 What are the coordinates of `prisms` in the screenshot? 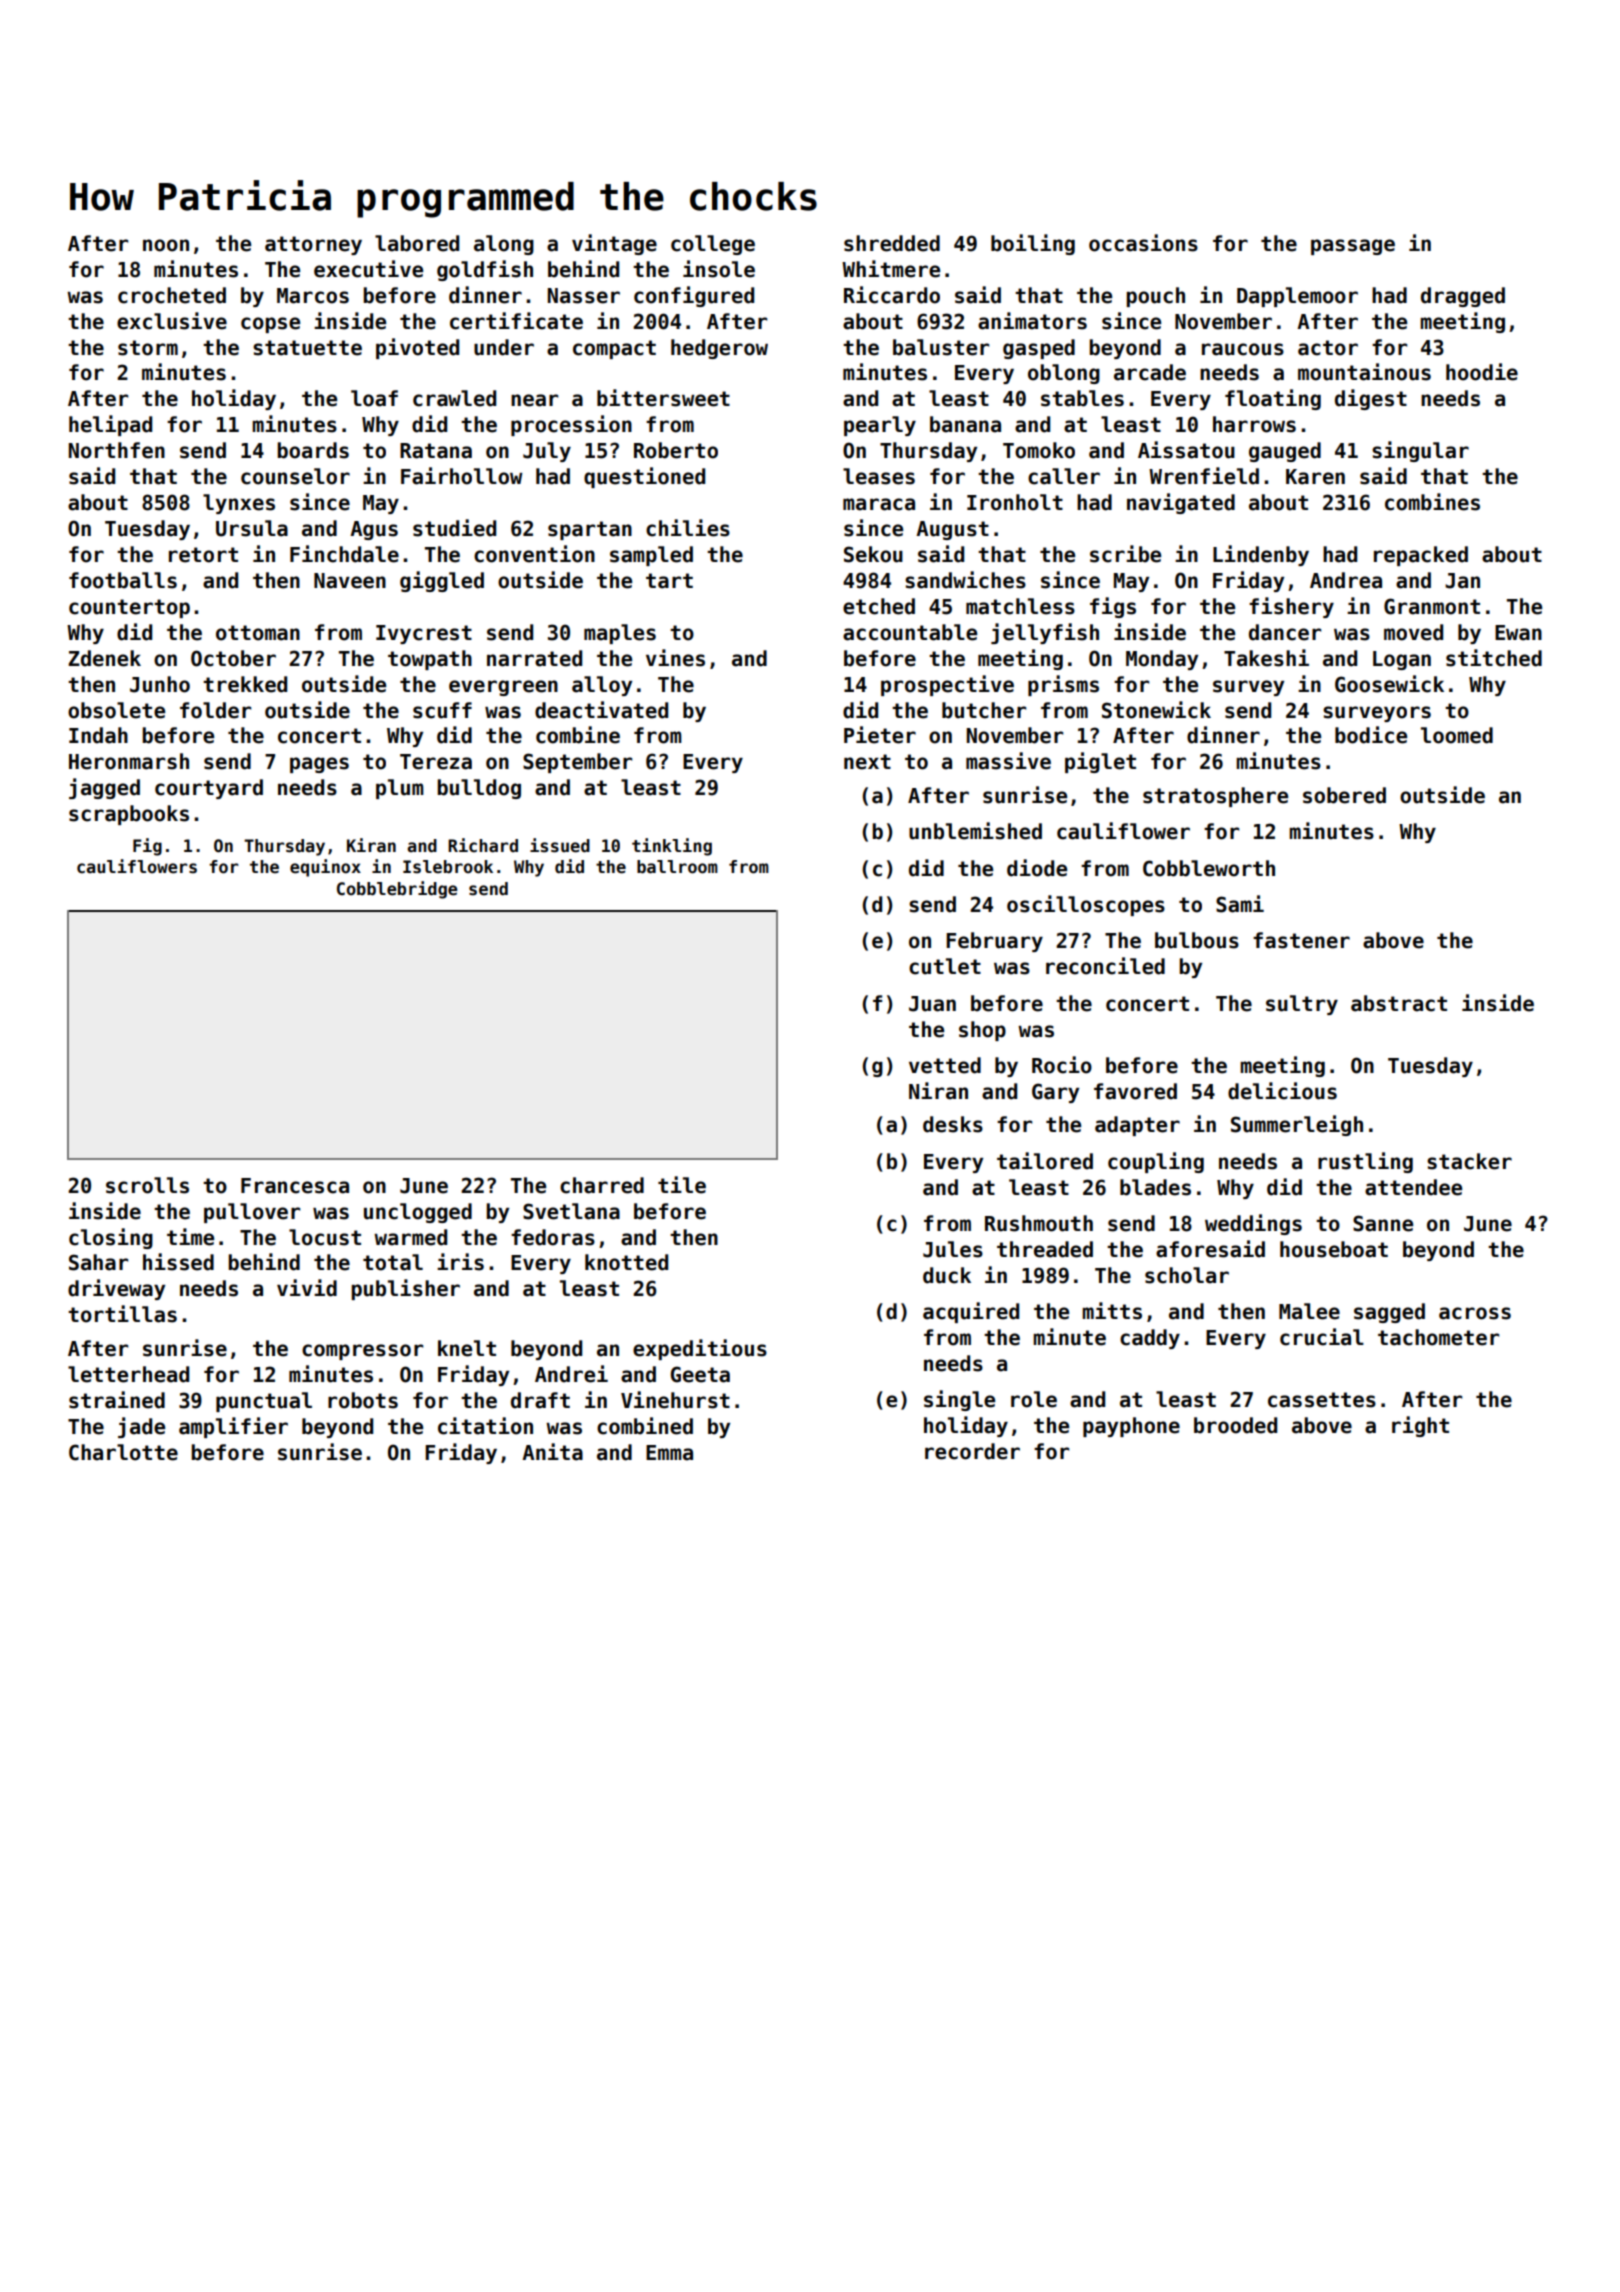 It's located at (1063, 685).
